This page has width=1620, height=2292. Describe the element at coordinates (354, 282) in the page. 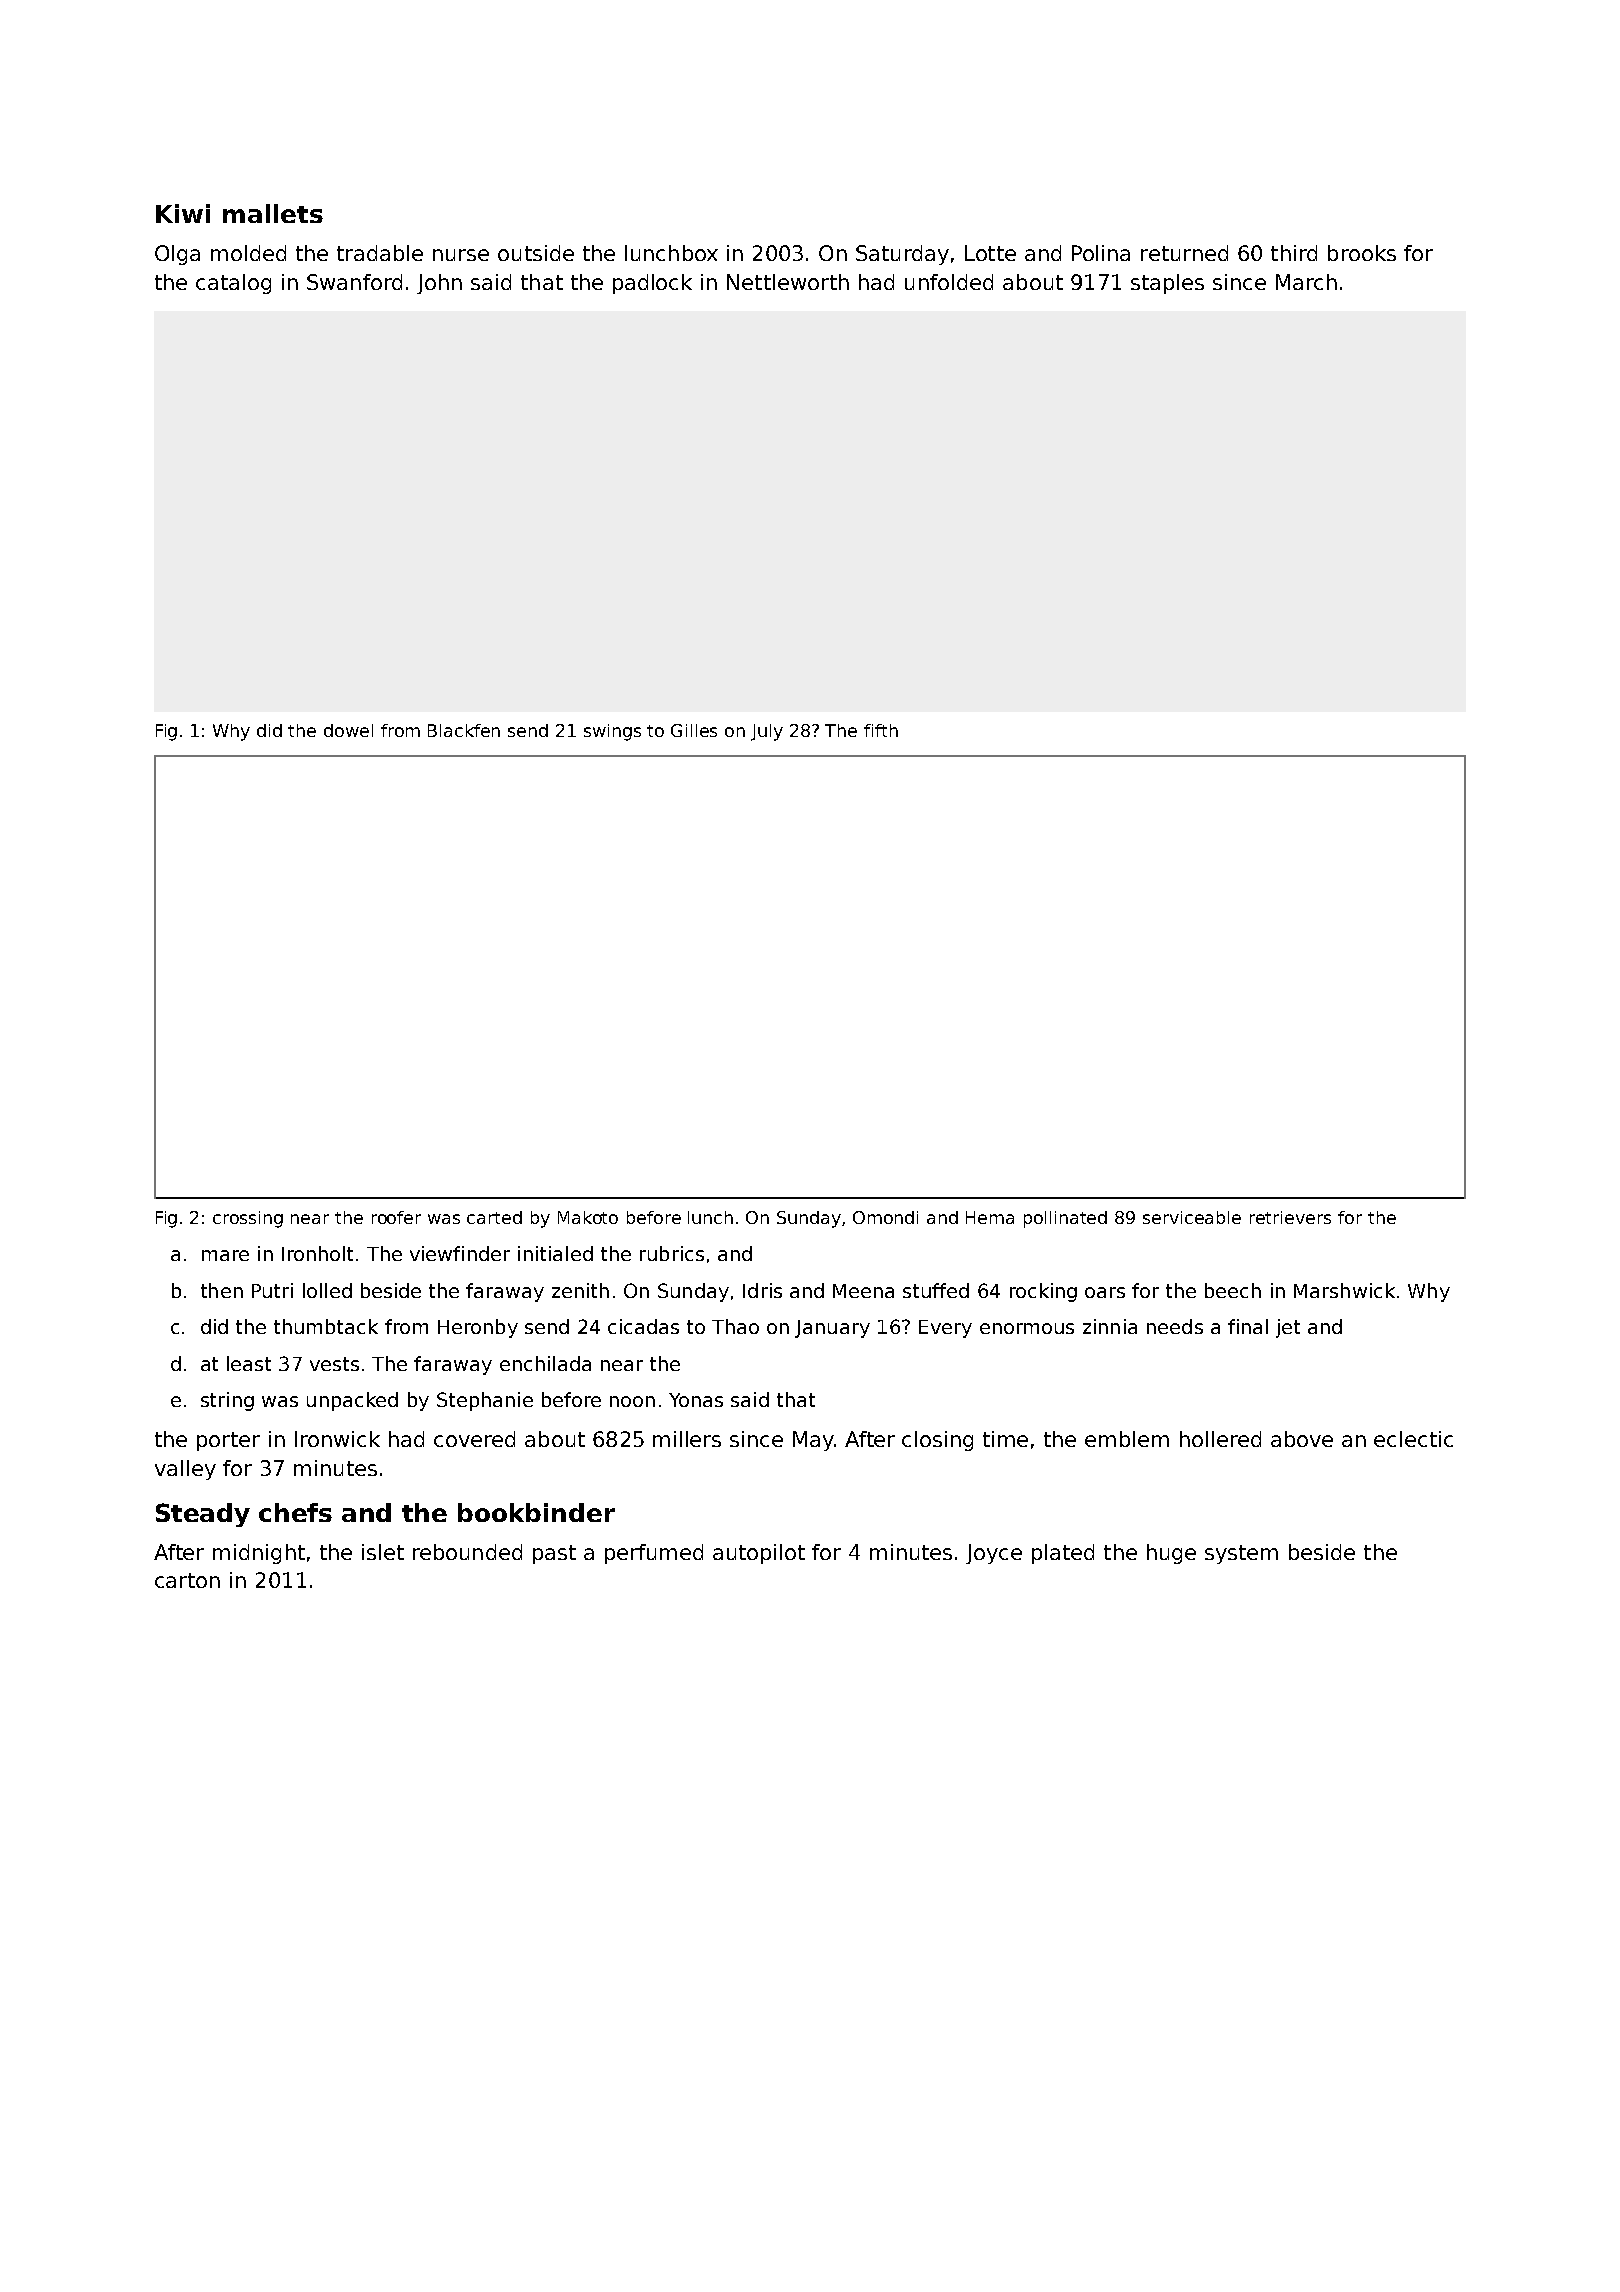

I see `Swanford` at that location.
